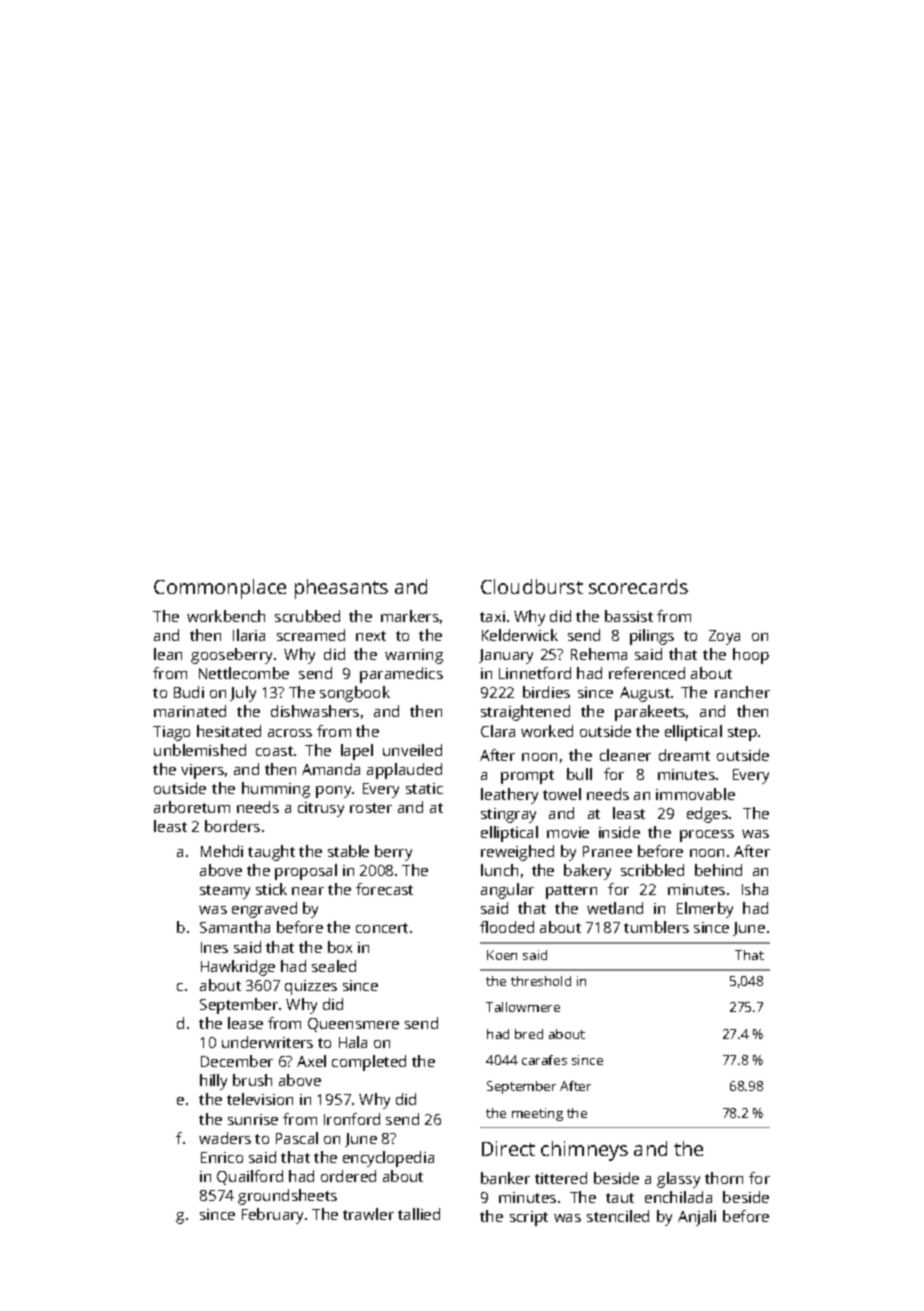  Describe the element at coordinates (506, 656) in the image. I see `January` at that location.
